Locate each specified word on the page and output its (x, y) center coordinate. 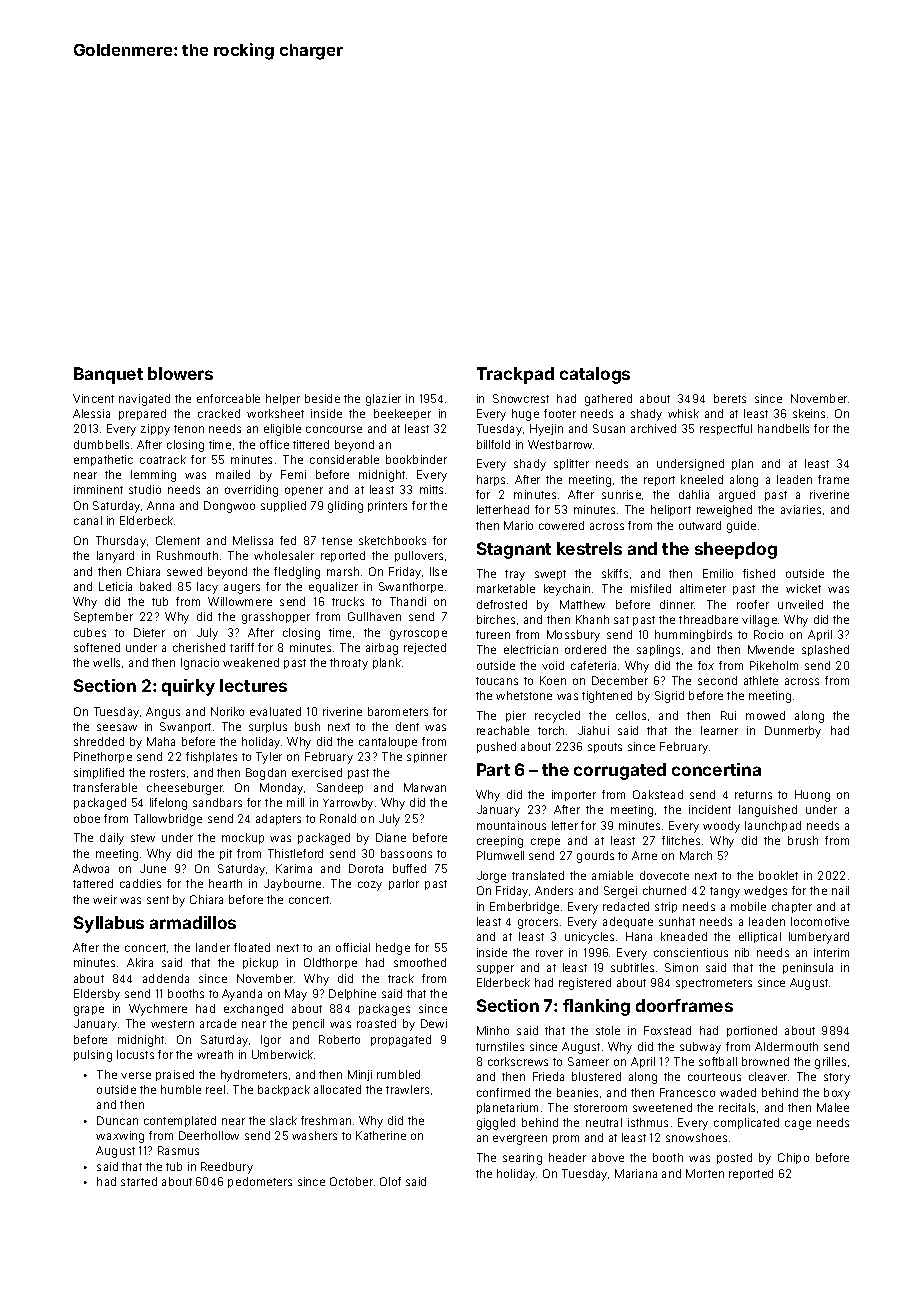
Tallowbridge (168, 820)
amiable (612, 875)
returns (753, 795)
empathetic (103, 460)
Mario (518, 525)
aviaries (801, 509)
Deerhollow (209, 1135)
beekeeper (402, 414)
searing (522, 1159)
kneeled (702, 479)
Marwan (425, 787)
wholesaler (284, 555)
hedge (393, 949)
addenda (166, 978)
